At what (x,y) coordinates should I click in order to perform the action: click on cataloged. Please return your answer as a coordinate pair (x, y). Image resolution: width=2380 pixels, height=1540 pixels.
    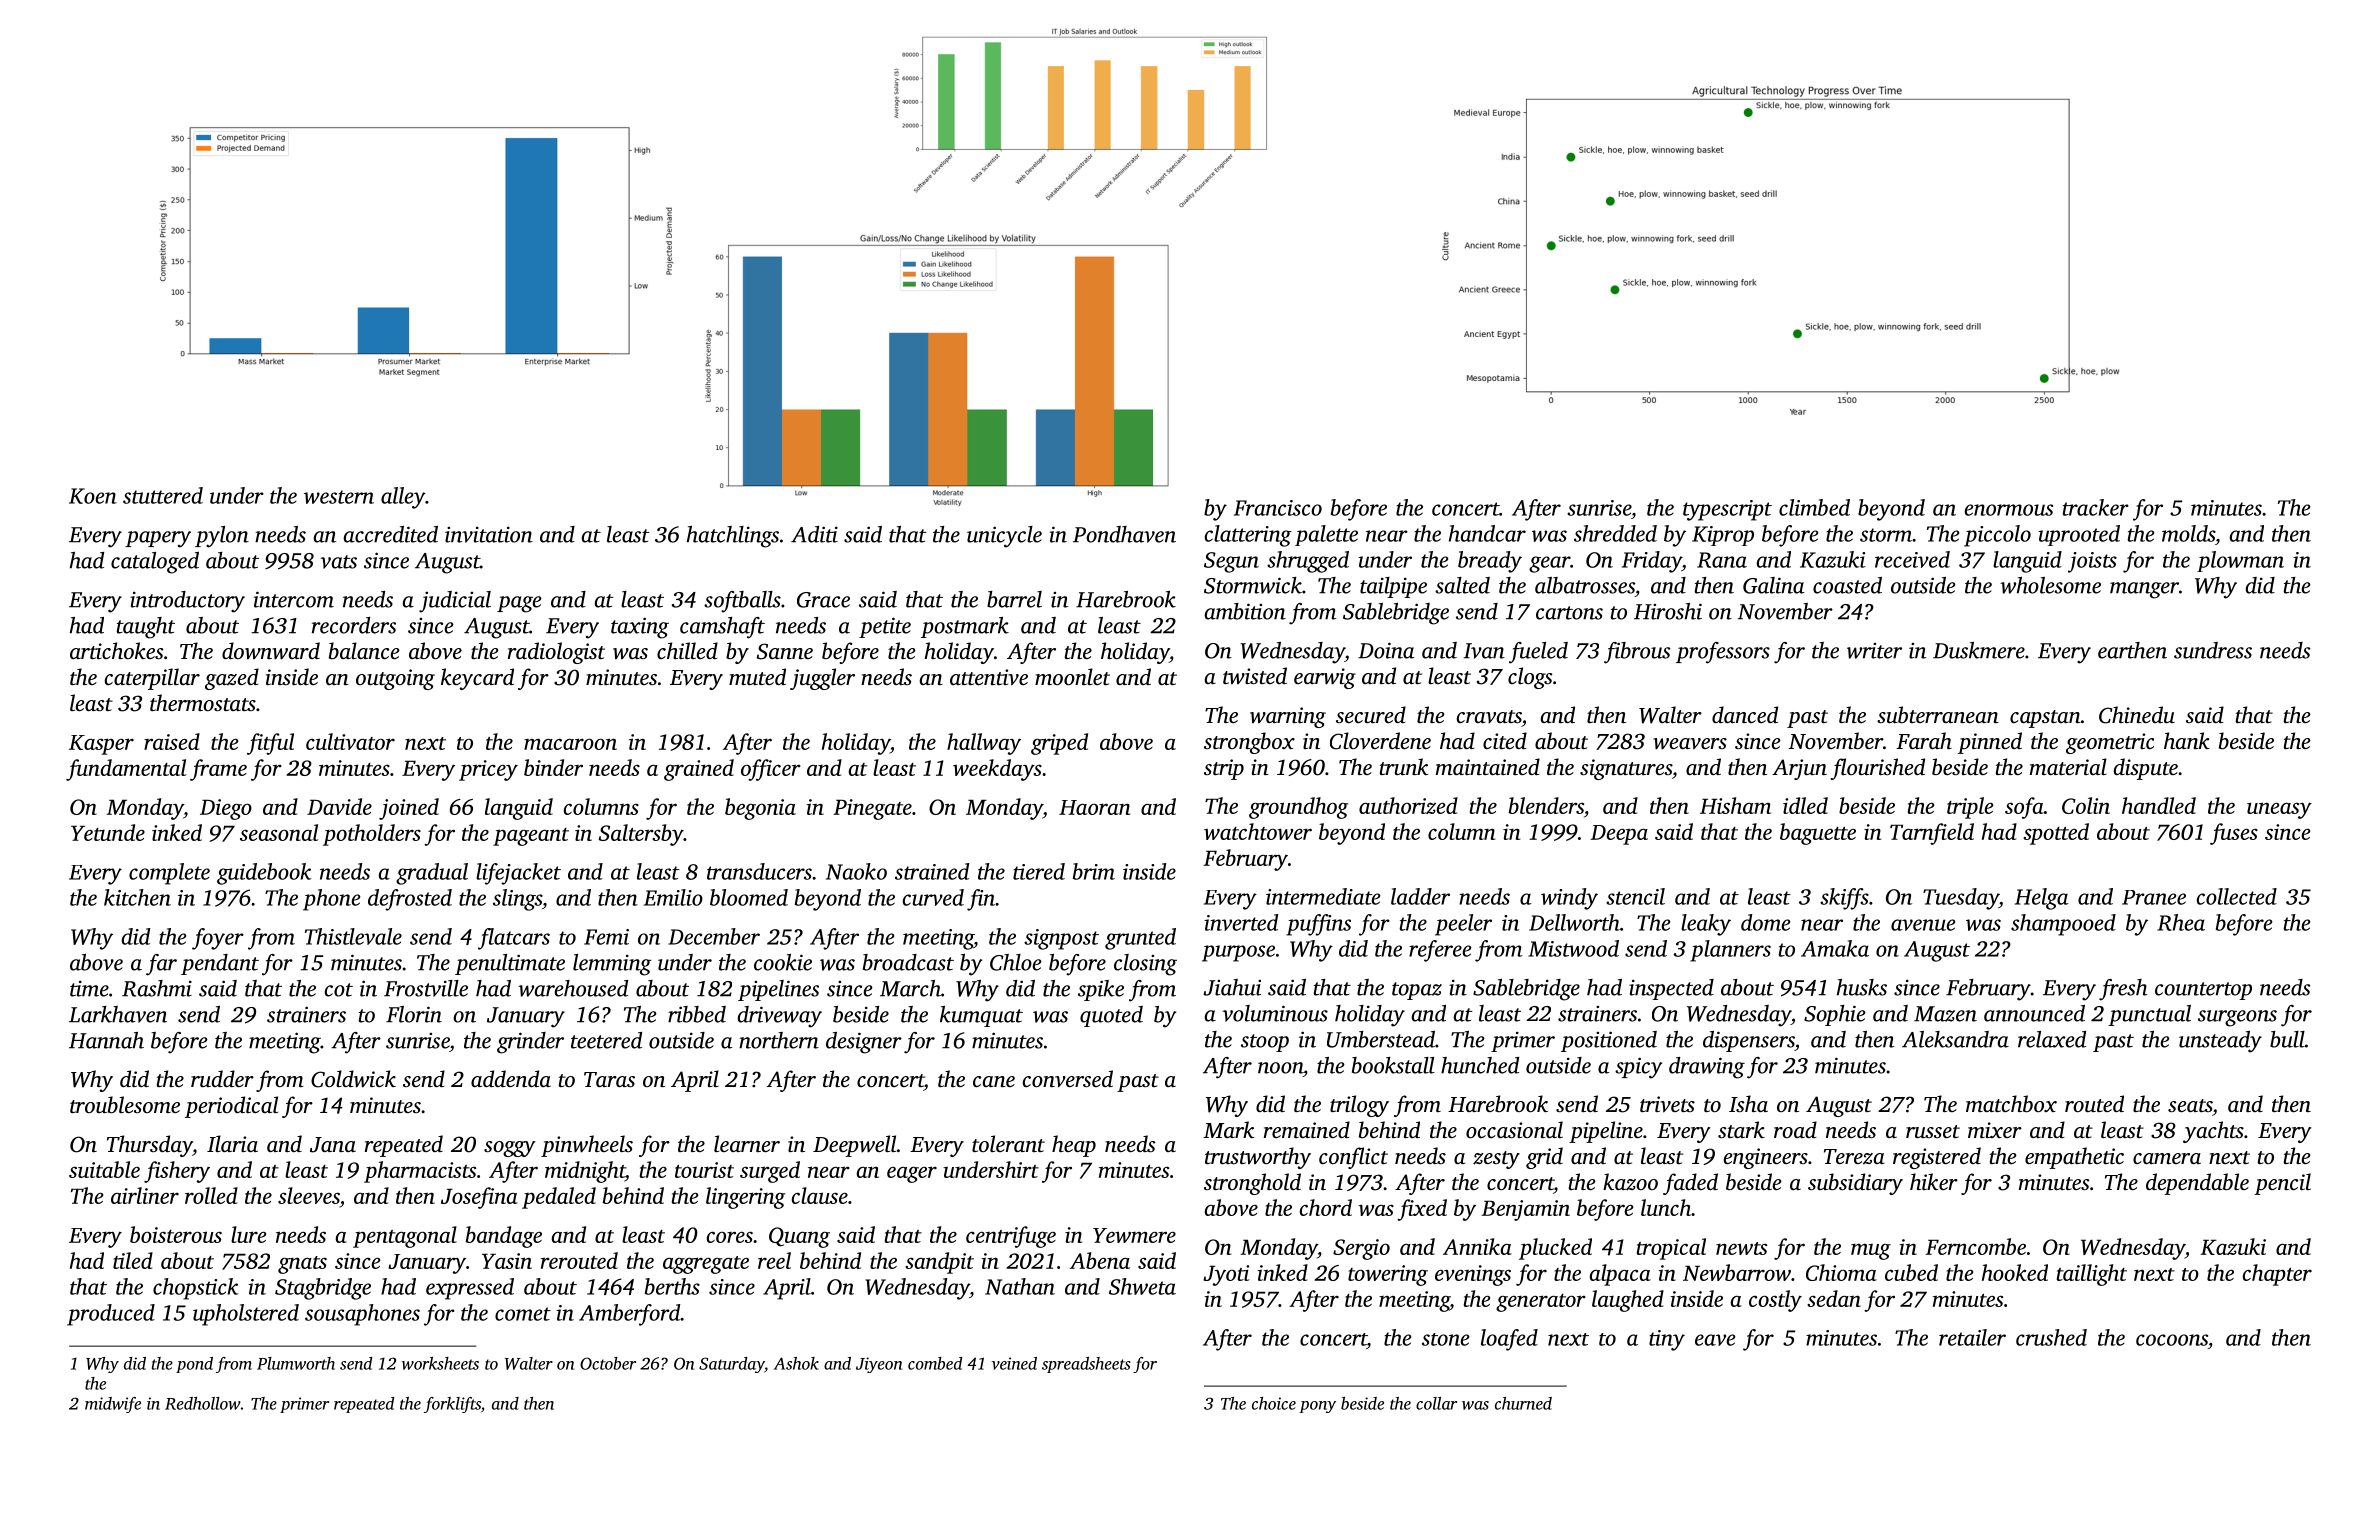
    Looking at the image, I should click on (155, 563).
